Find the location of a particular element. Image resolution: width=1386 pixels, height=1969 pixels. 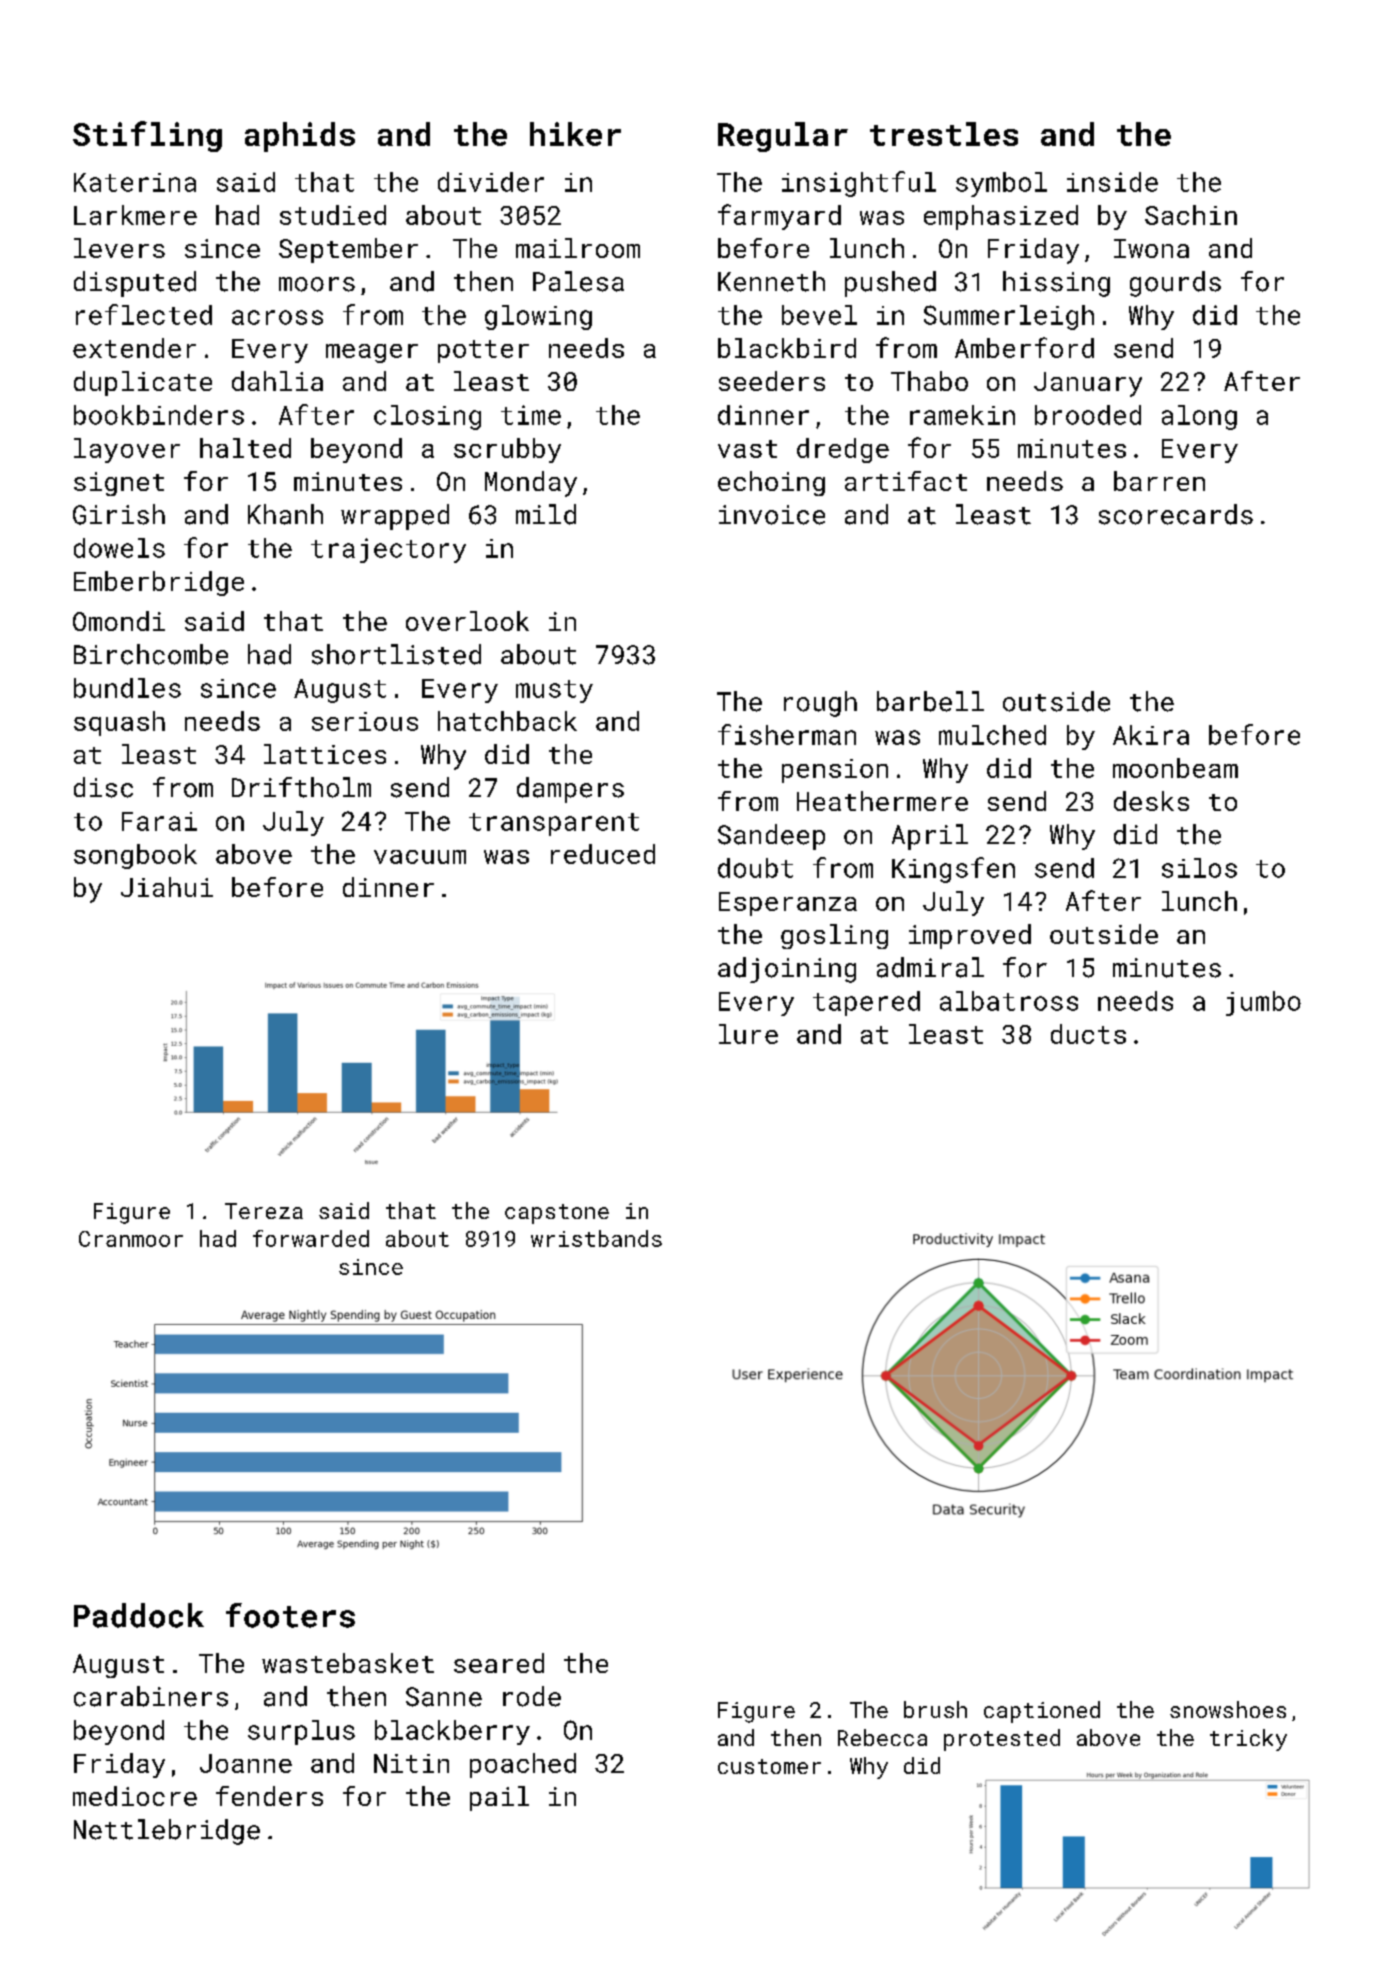

Joanne is located at coordinates (246, 1763).
